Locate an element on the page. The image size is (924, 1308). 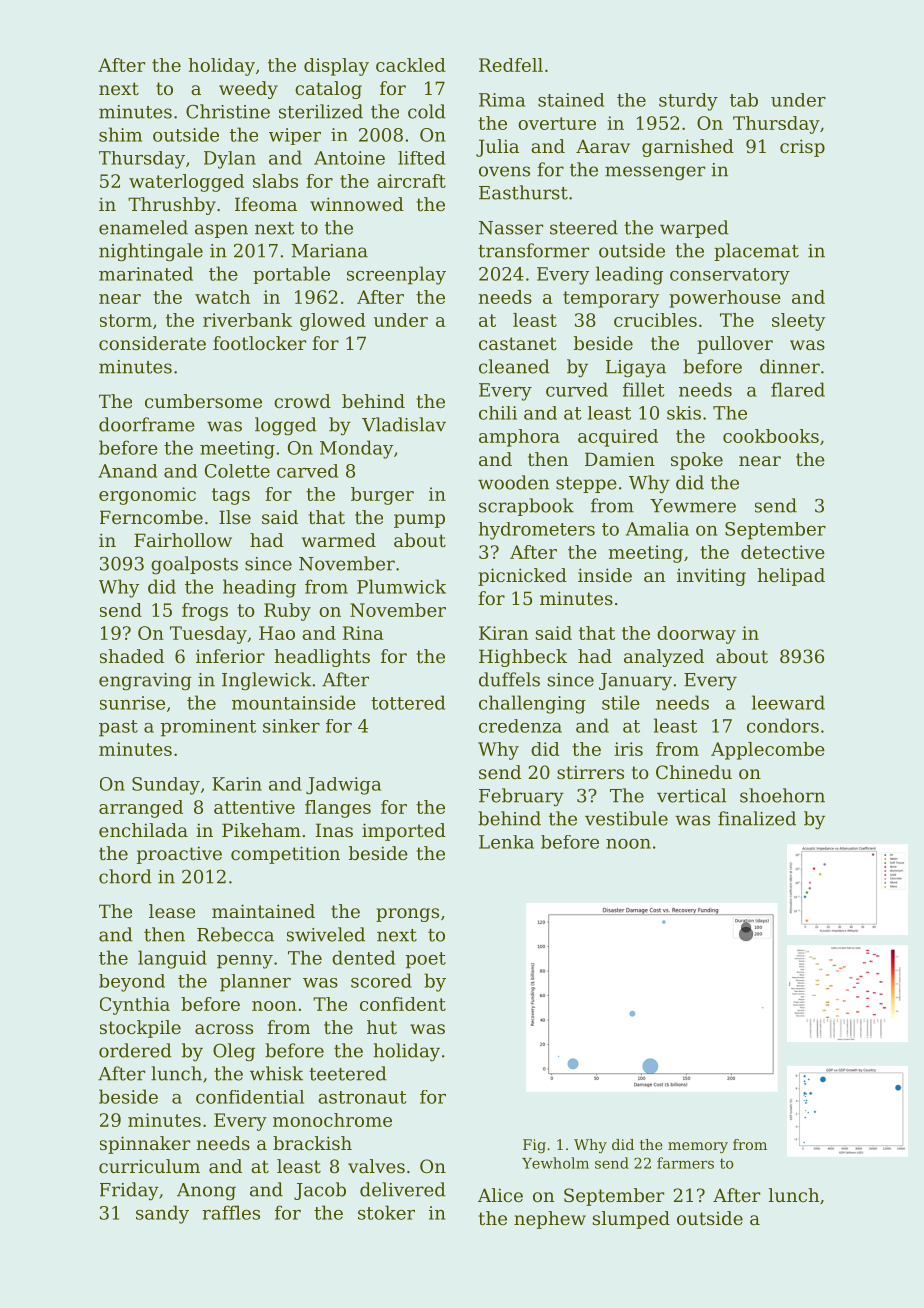
Ilse is located at coordinates (235, 517).
